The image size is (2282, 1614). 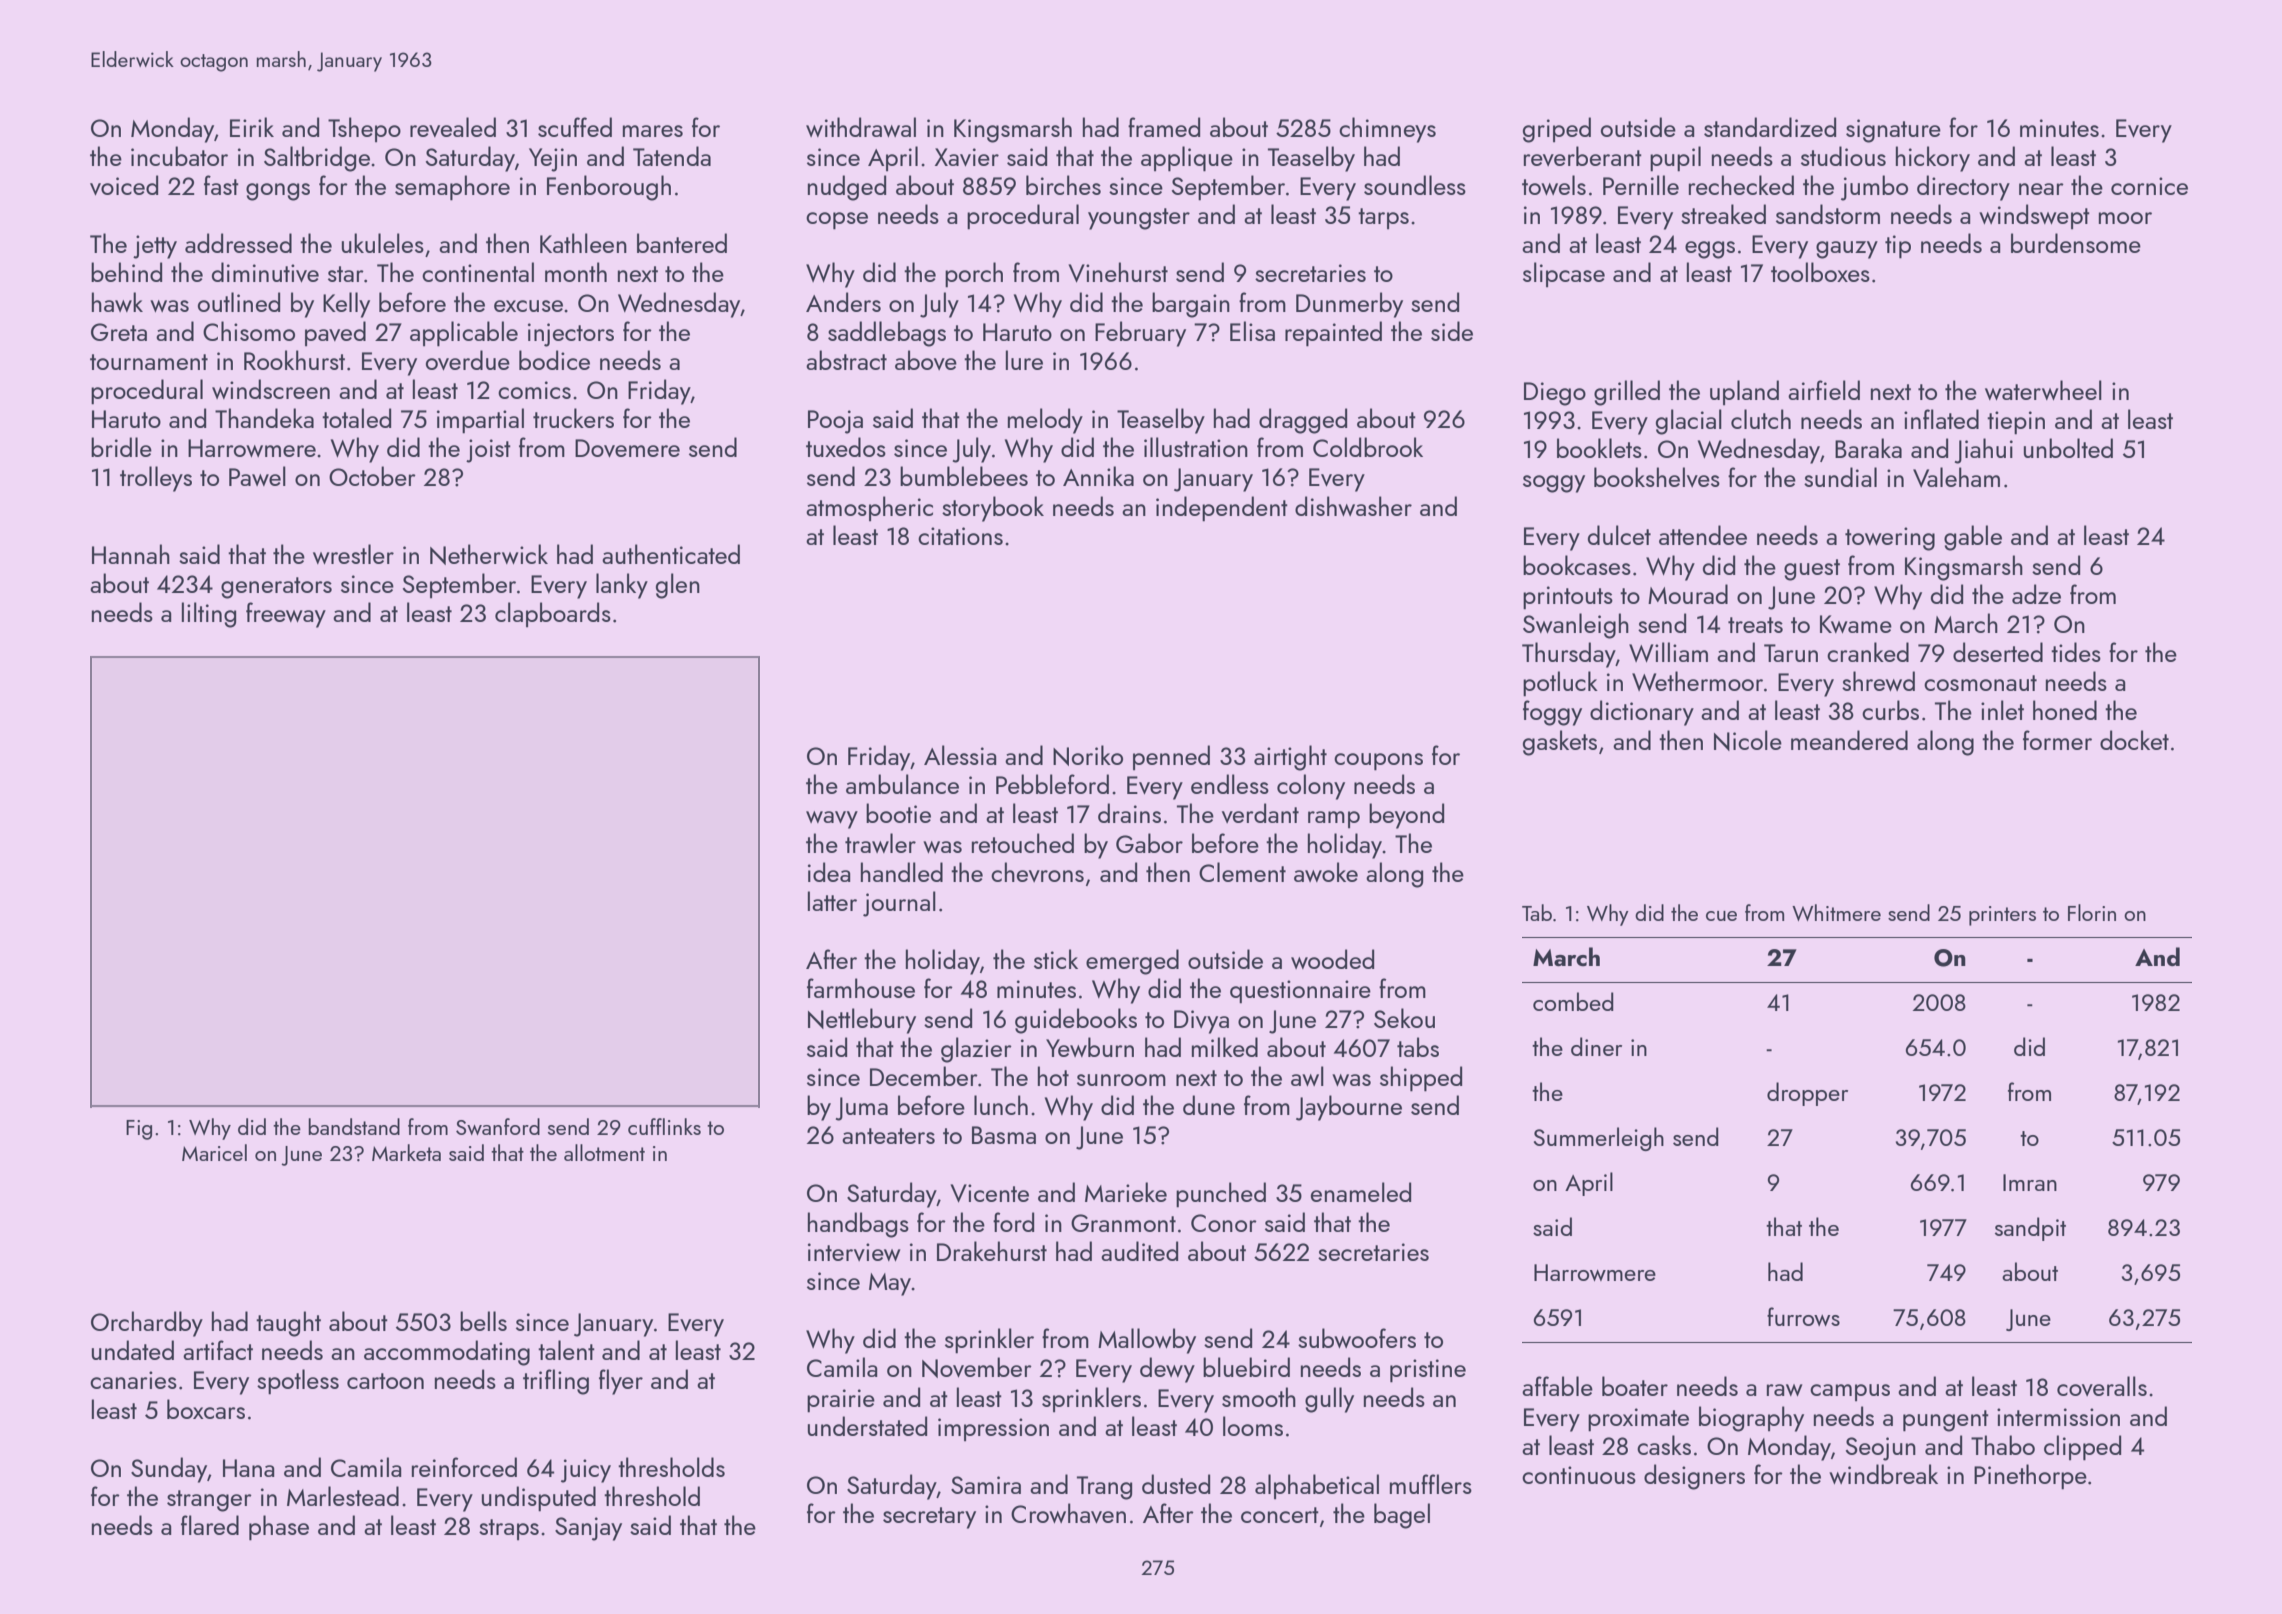 What do you see at coordinates (832, 820) in the screenshot?
I see `wavy` at bounding box center [832, 820].
